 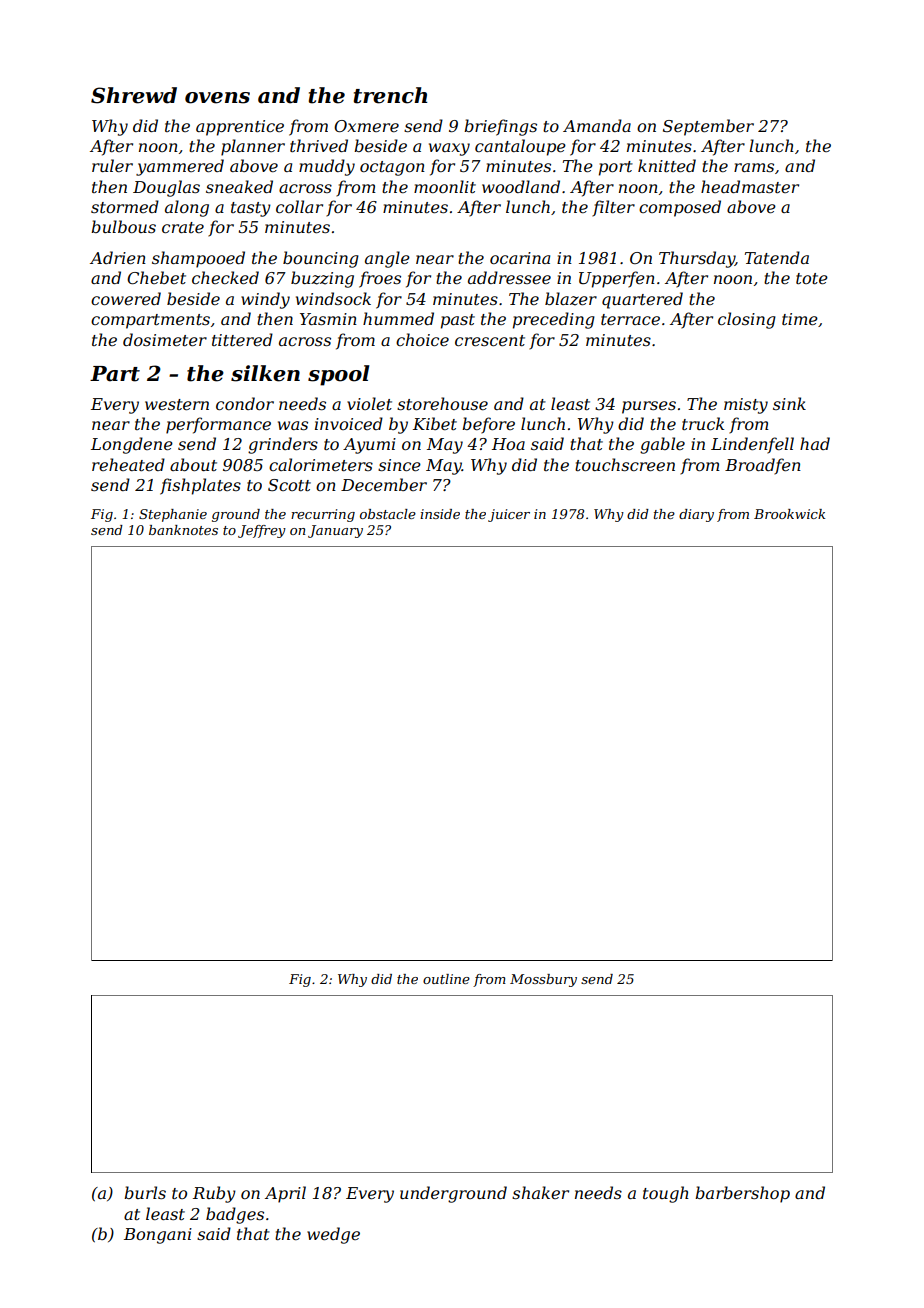 I want to click on September, so click(x=708, y=127).
